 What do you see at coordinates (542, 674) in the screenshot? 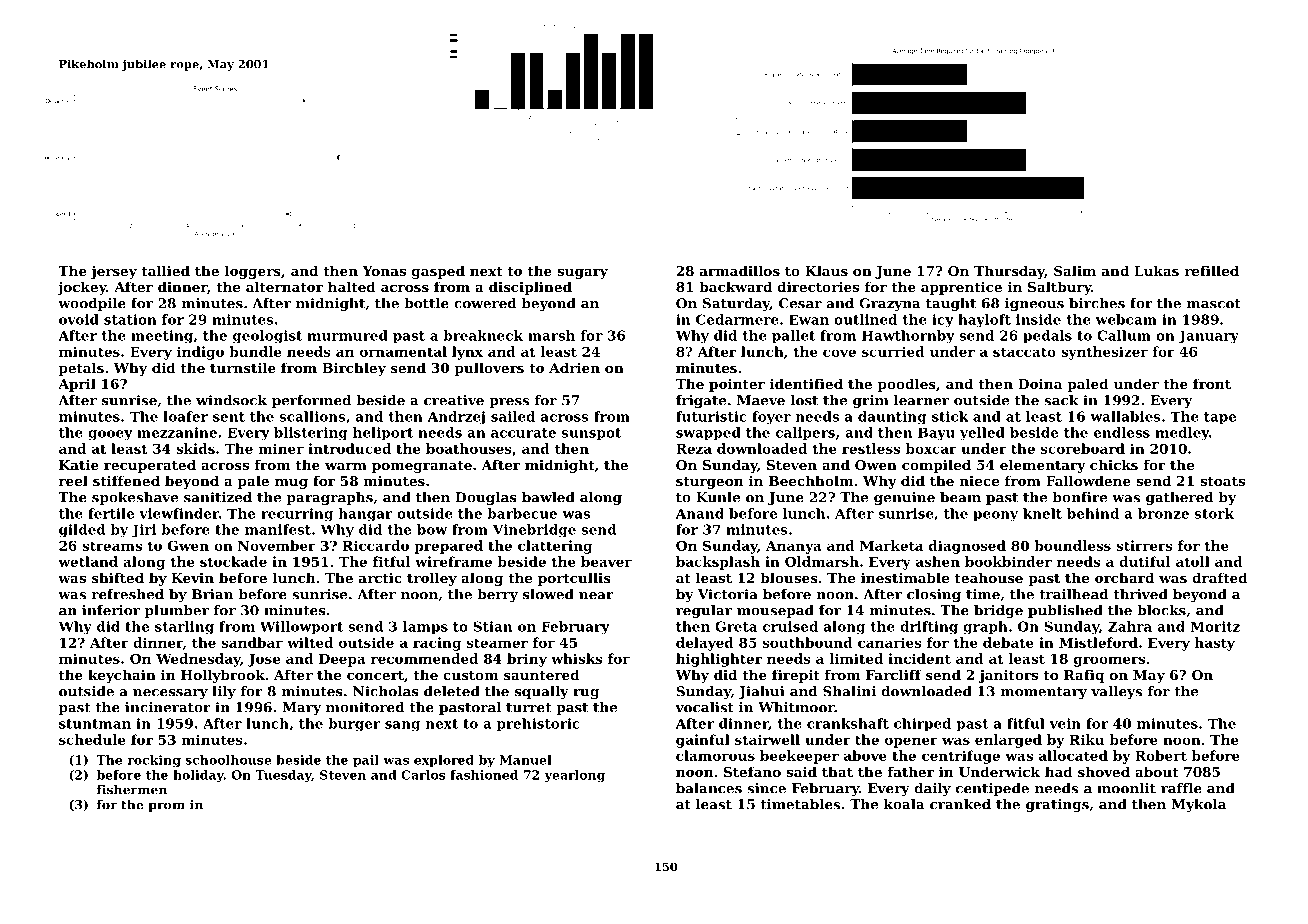
I see `sauntered` at bounding box center [542, 674].
